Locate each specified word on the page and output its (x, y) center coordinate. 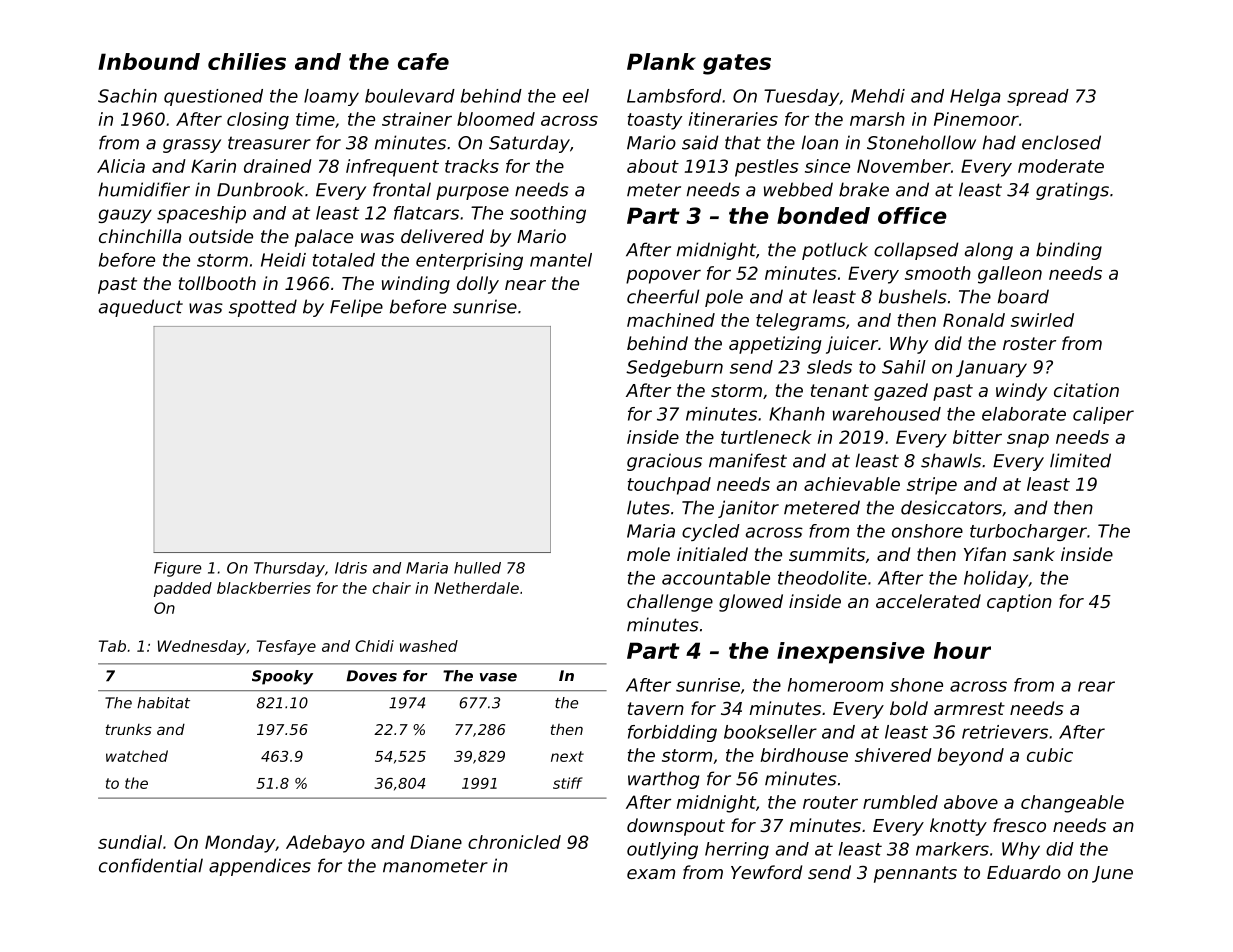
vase (498, 677)
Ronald (974, 320)
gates (737, 64)
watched (137, 756)
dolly (478, 285)
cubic (1050, 755)
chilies (247, 61)
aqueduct (141, 308)
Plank (661, 61)
